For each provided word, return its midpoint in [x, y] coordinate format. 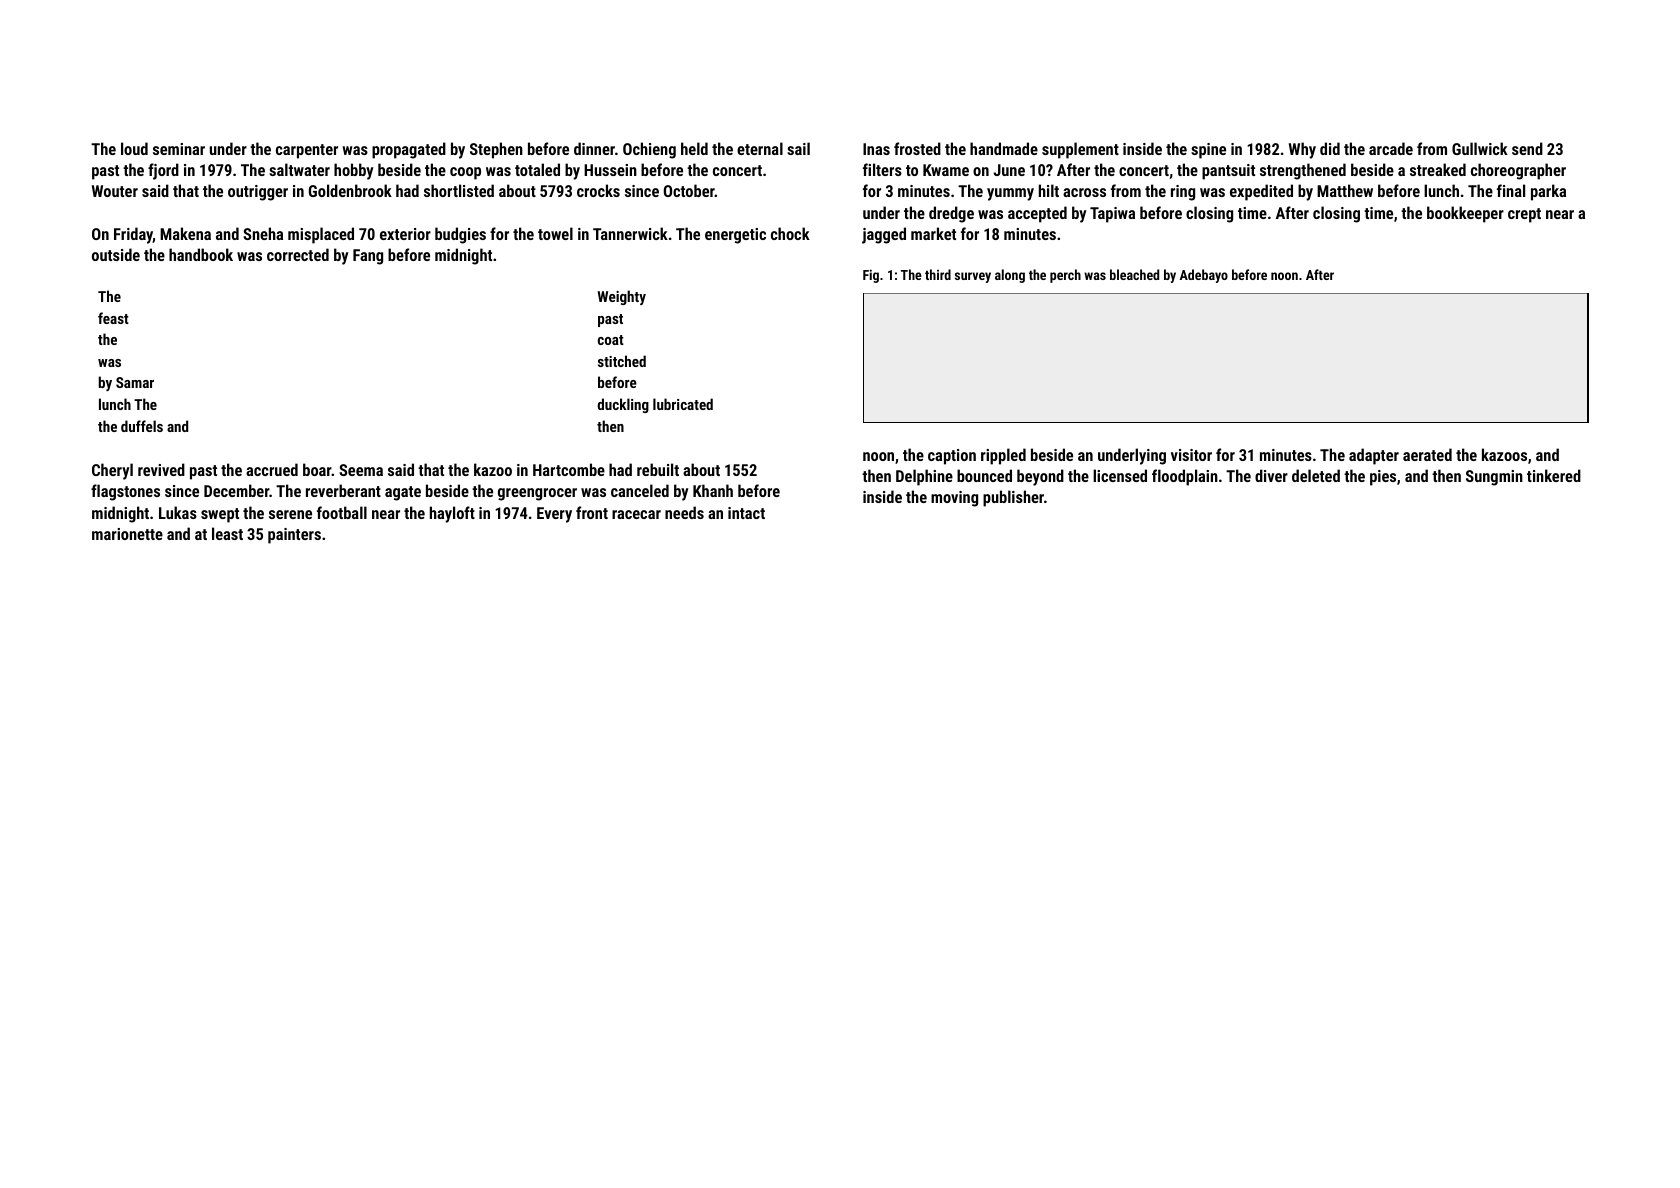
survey [973, 277]
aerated [1427, 454]
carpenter [307, 151]
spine [1208, 151]
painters [294, 536]
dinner [594, 148]
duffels [142, 426]
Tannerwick [630, 233]
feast [113, 318]
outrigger [258, 193]
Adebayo [1204, 276]
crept [1524, 215]
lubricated [683, 404]
